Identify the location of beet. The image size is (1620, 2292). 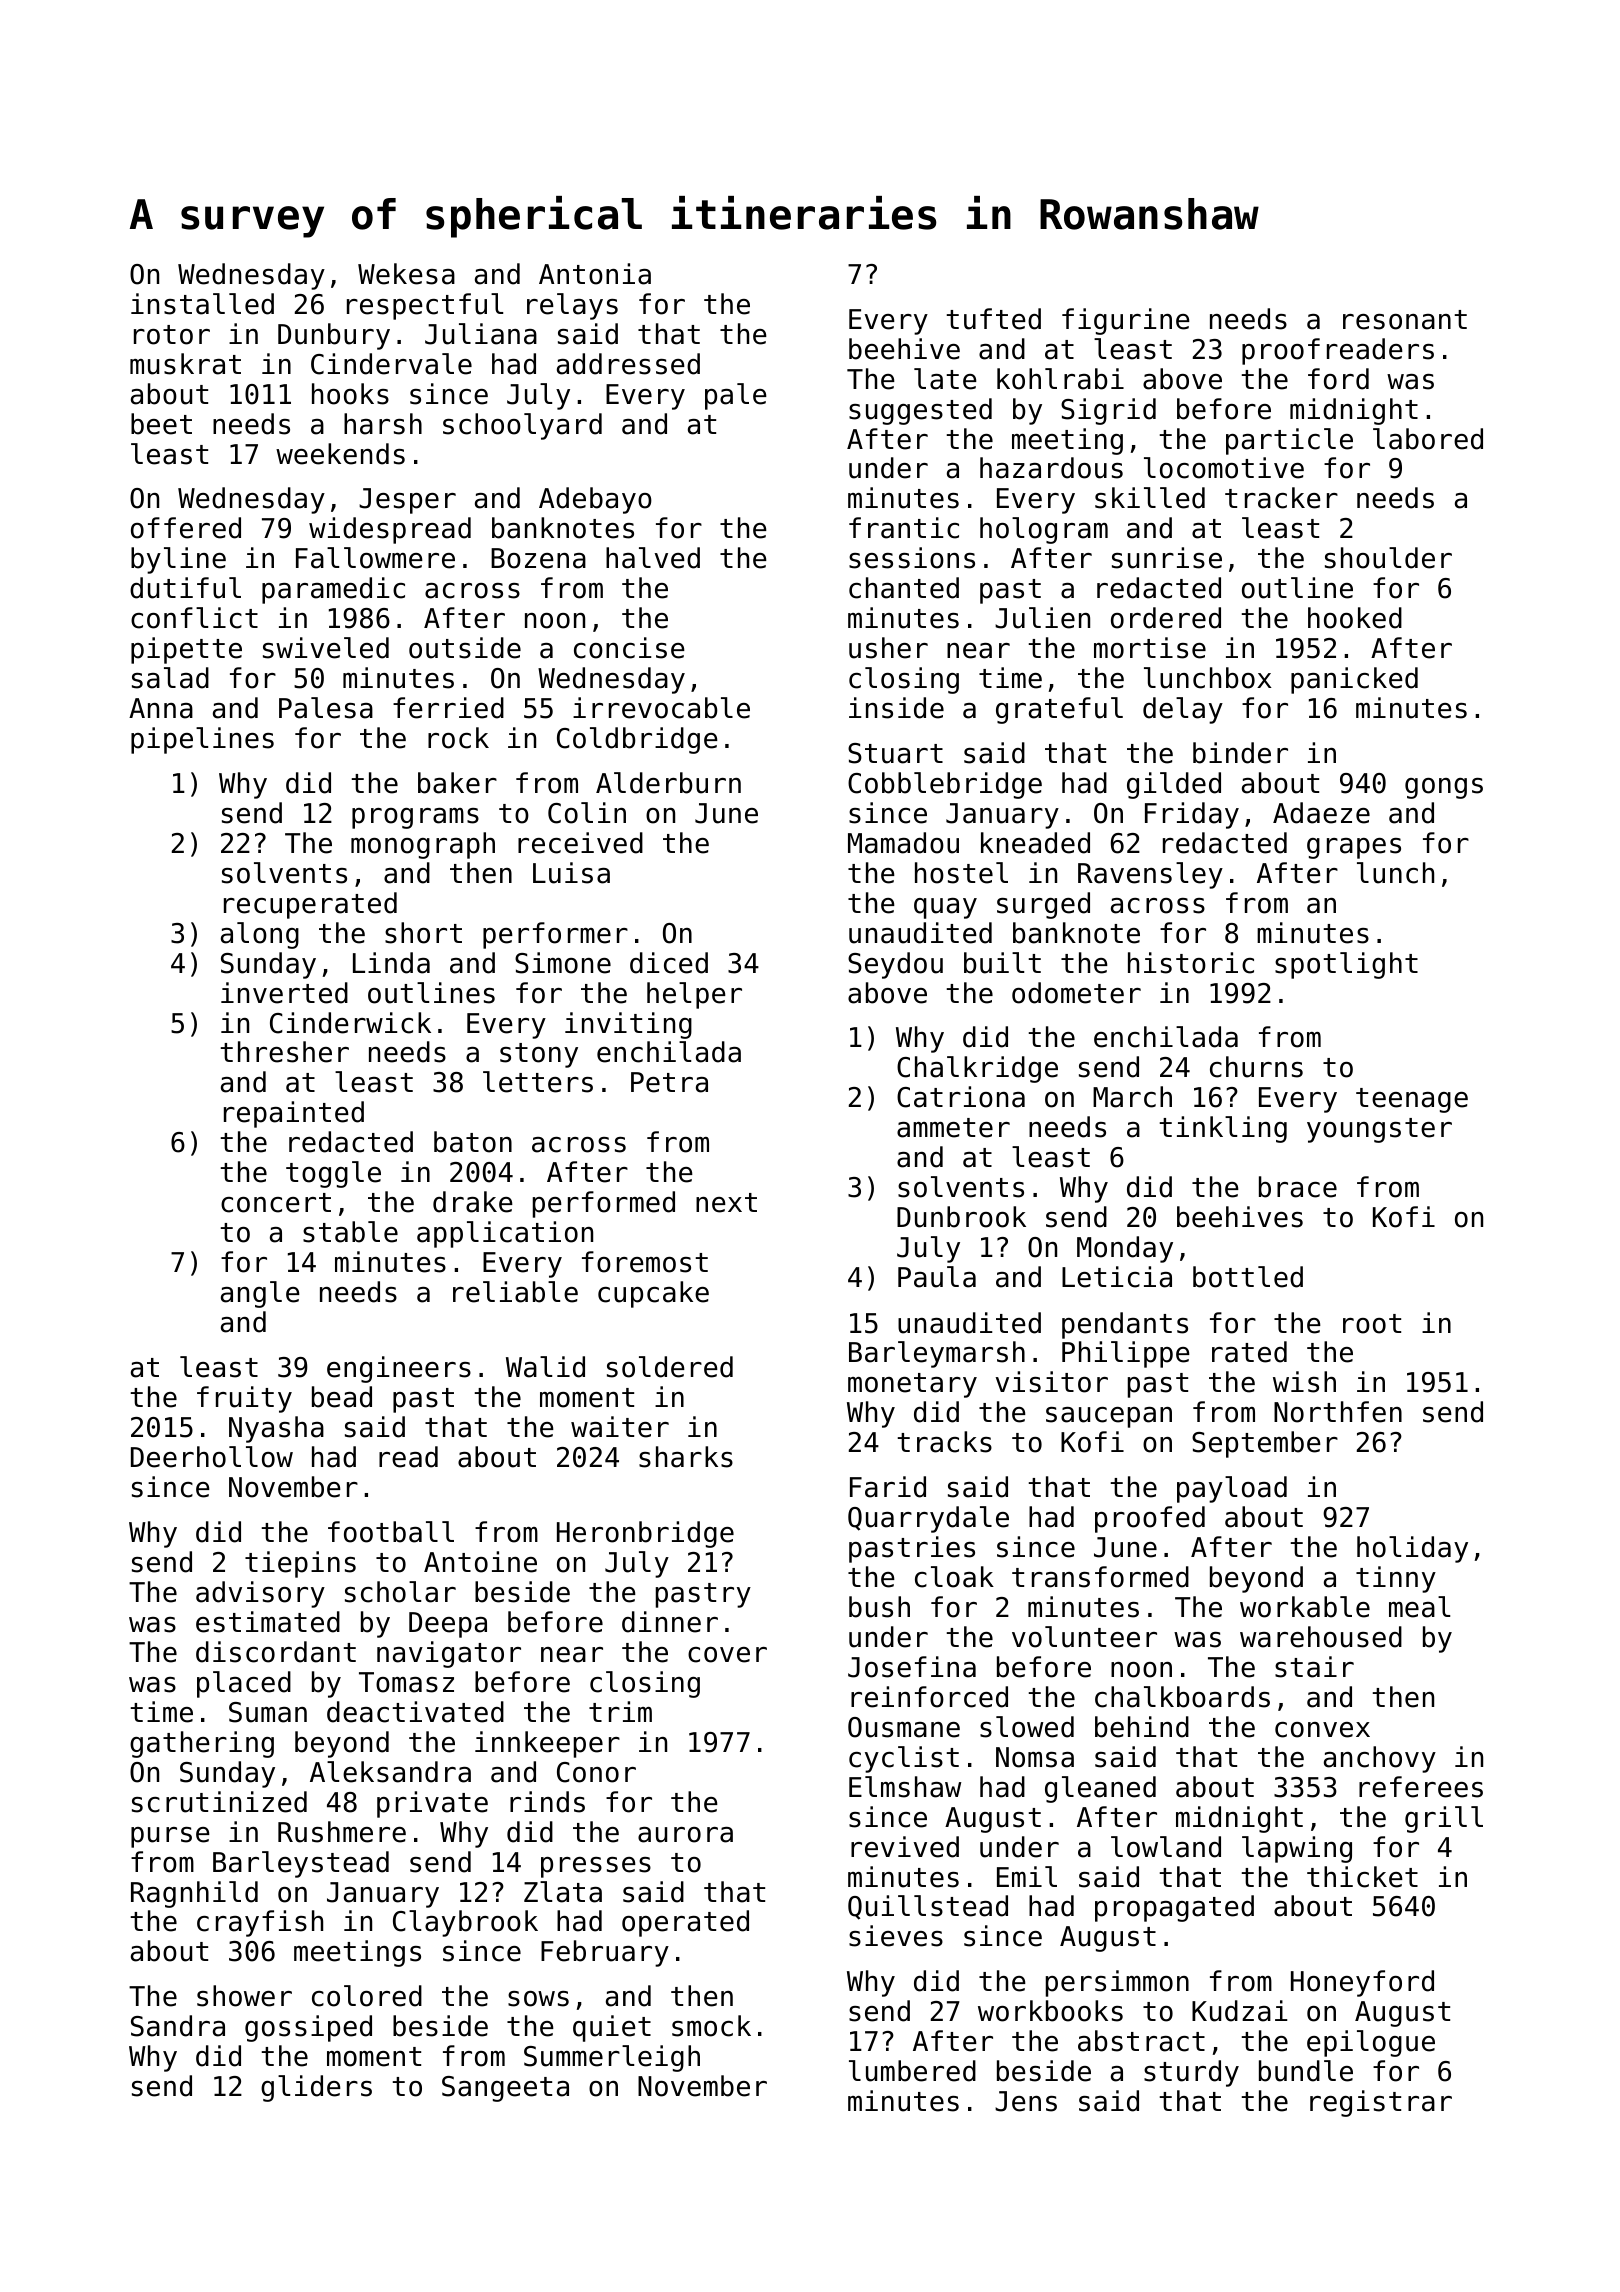
(161, 424).
